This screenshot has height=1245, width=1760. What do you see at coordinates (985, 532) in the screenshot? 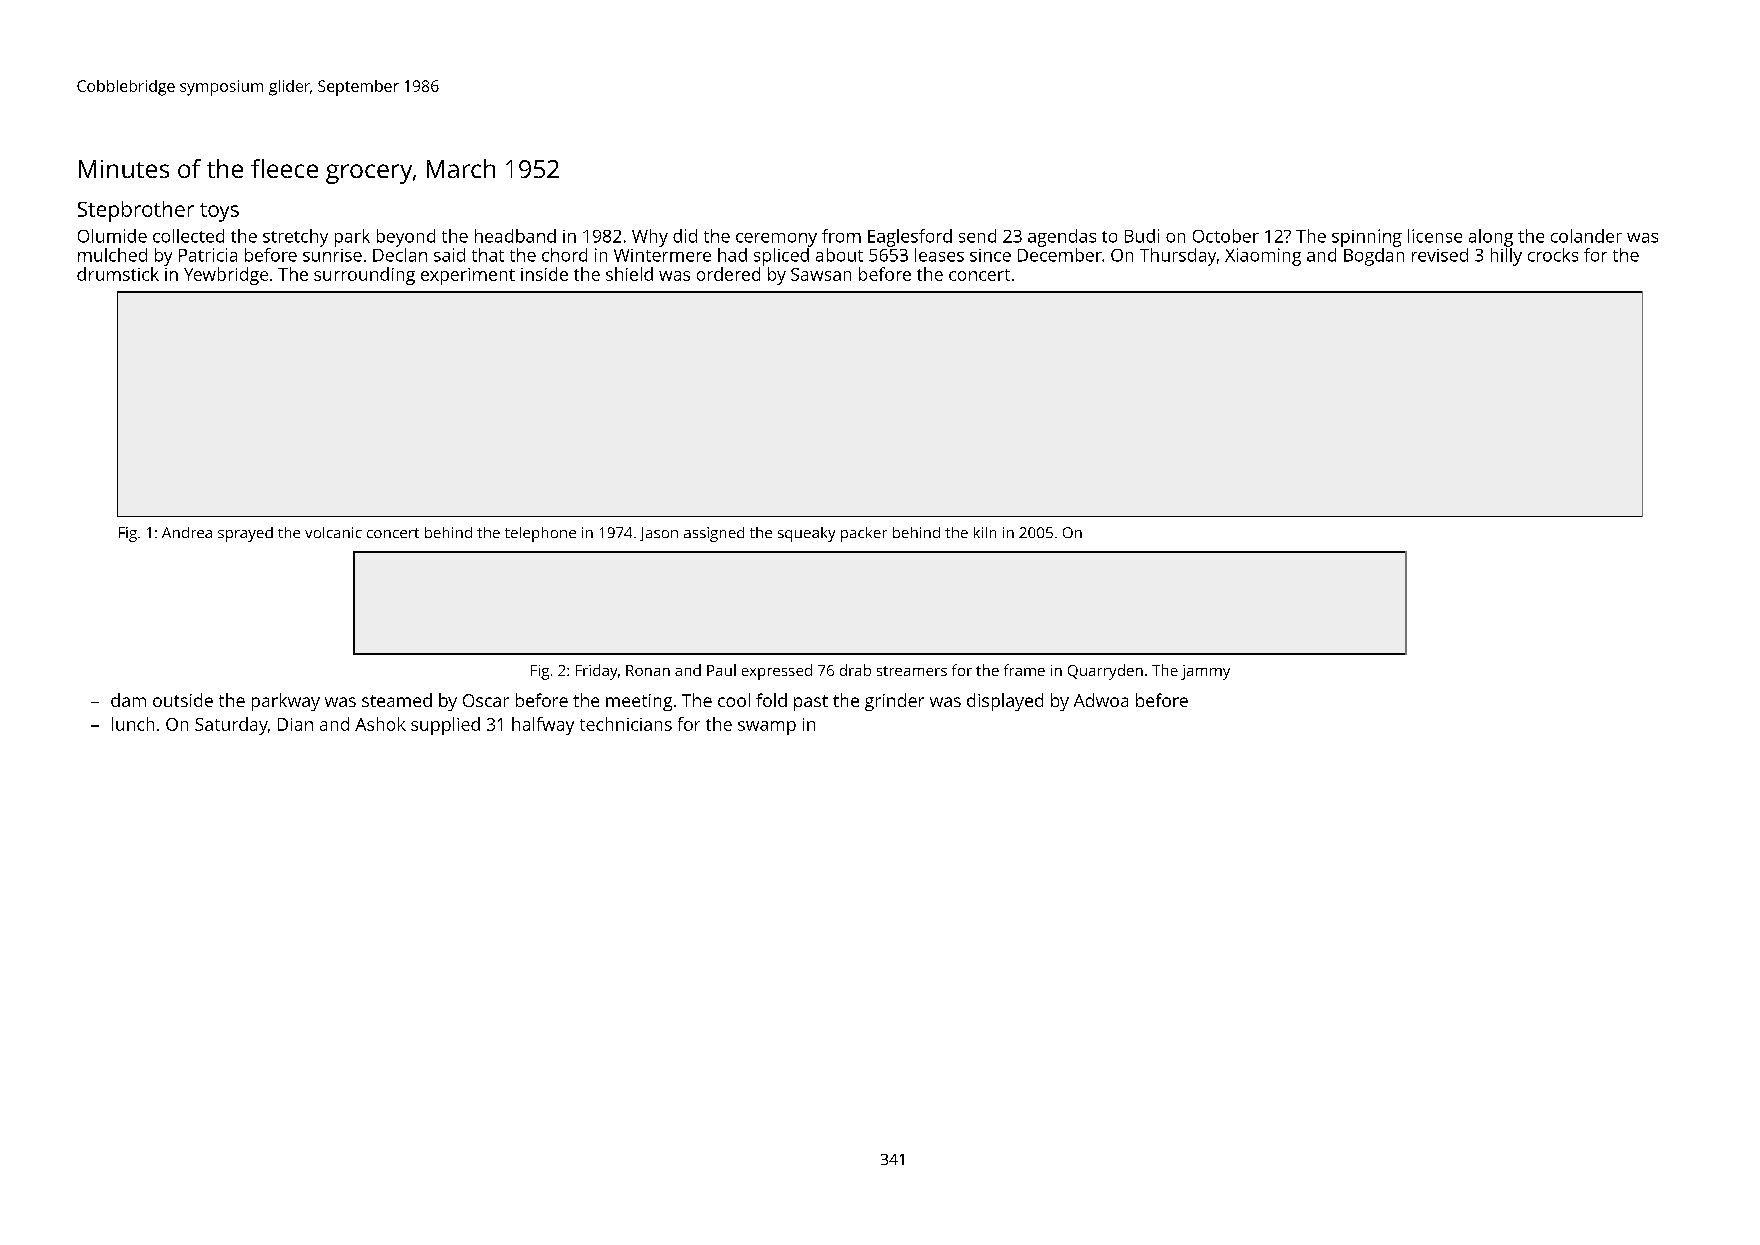
I see `kiln` at bounding box center [985, 532].
